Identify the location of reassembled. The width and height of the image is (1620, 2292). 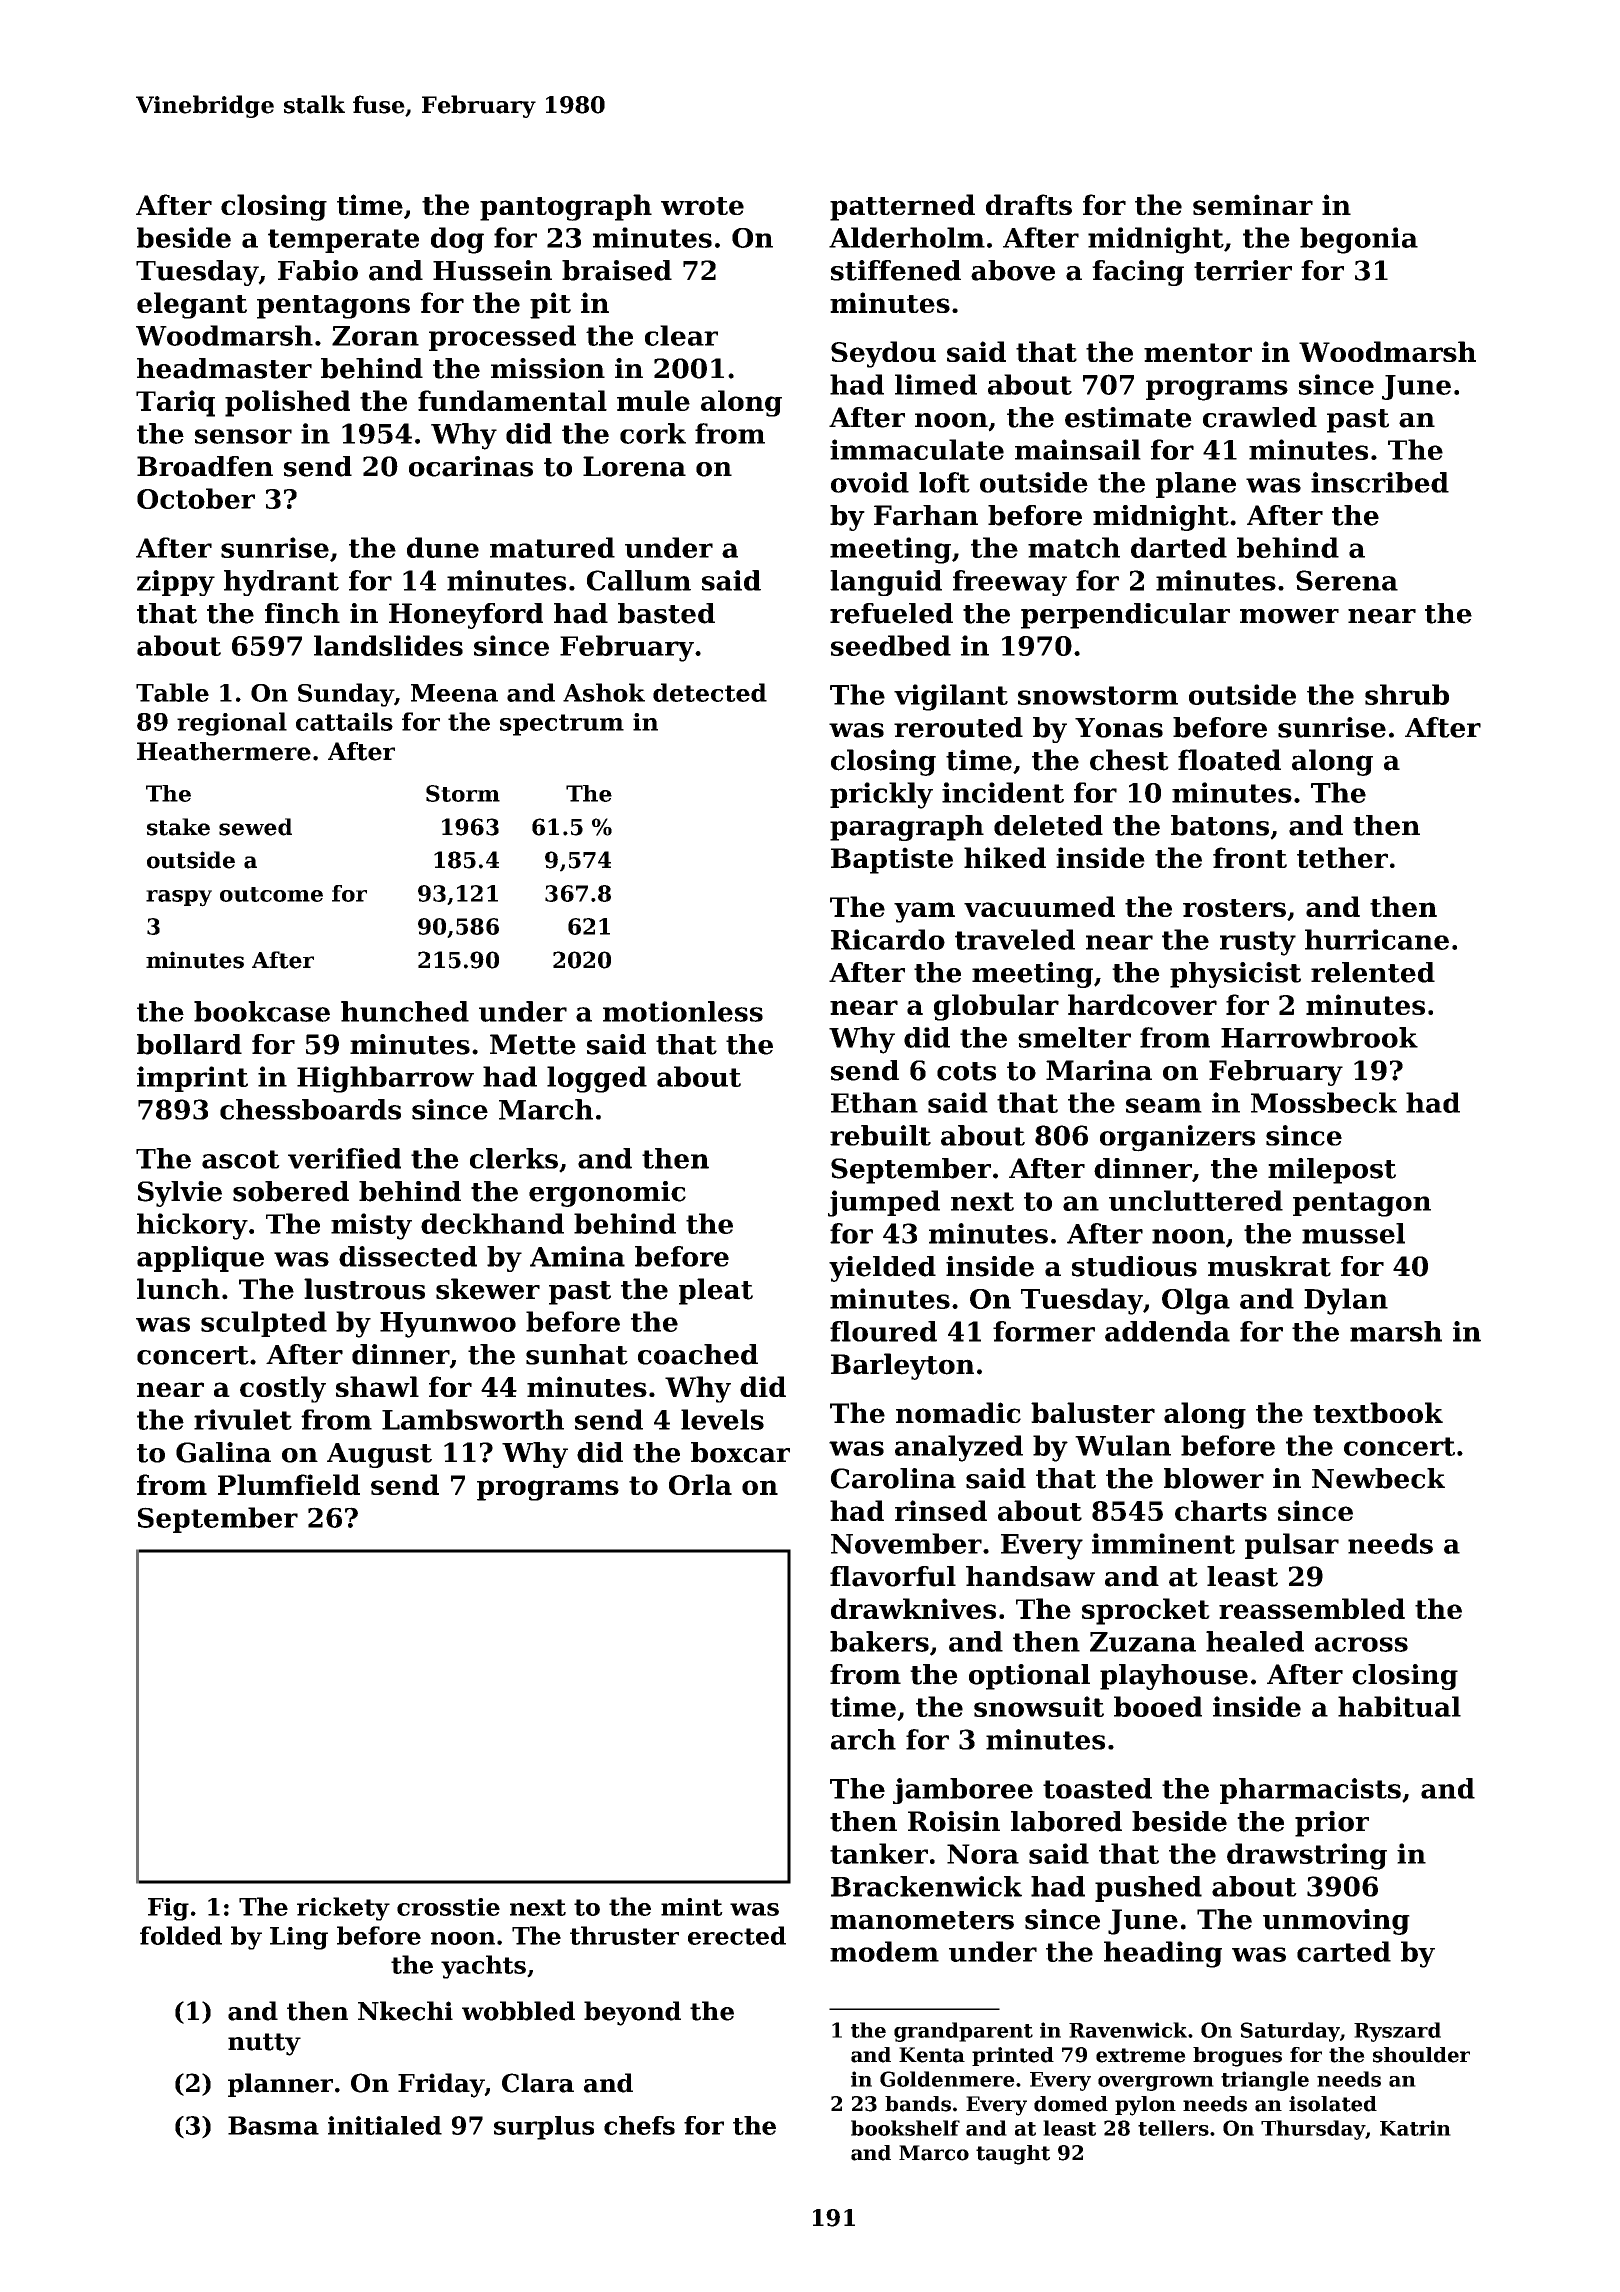
(1312, 1608).
